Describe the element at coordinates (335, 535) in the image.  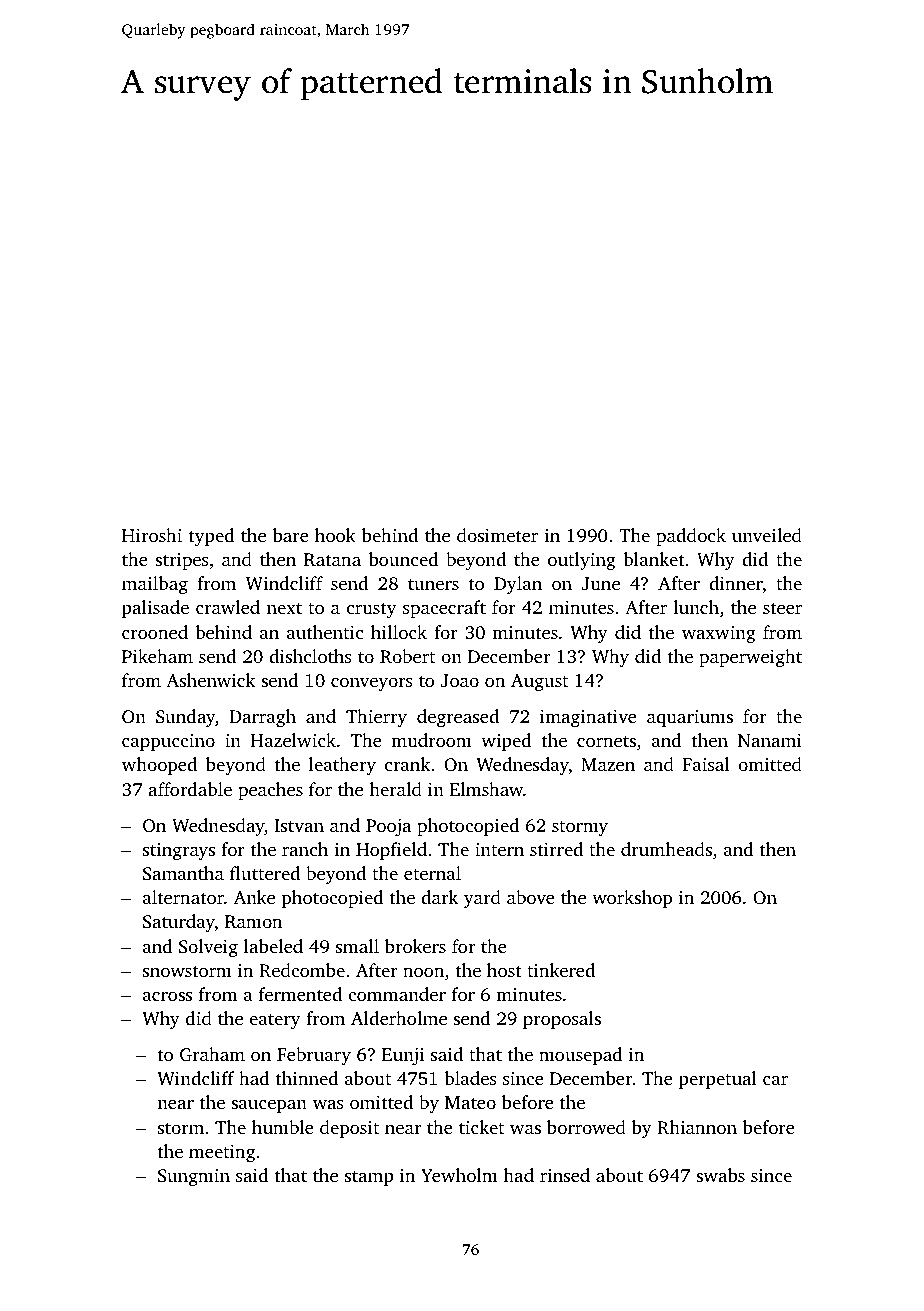
I see `hook` at that location.
